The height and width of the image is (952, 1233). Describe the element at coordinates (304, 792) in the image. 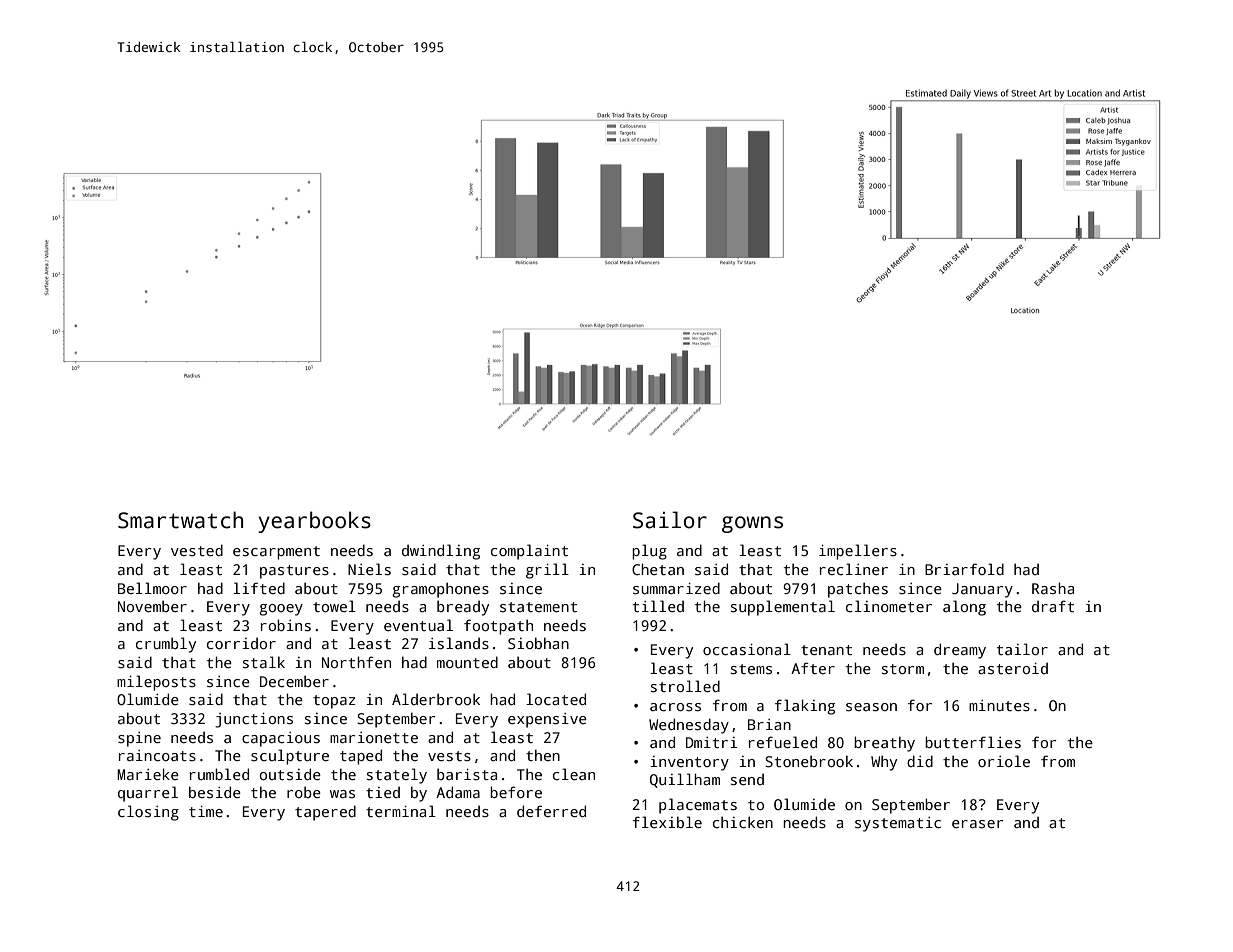

I see `robe` at that location.
